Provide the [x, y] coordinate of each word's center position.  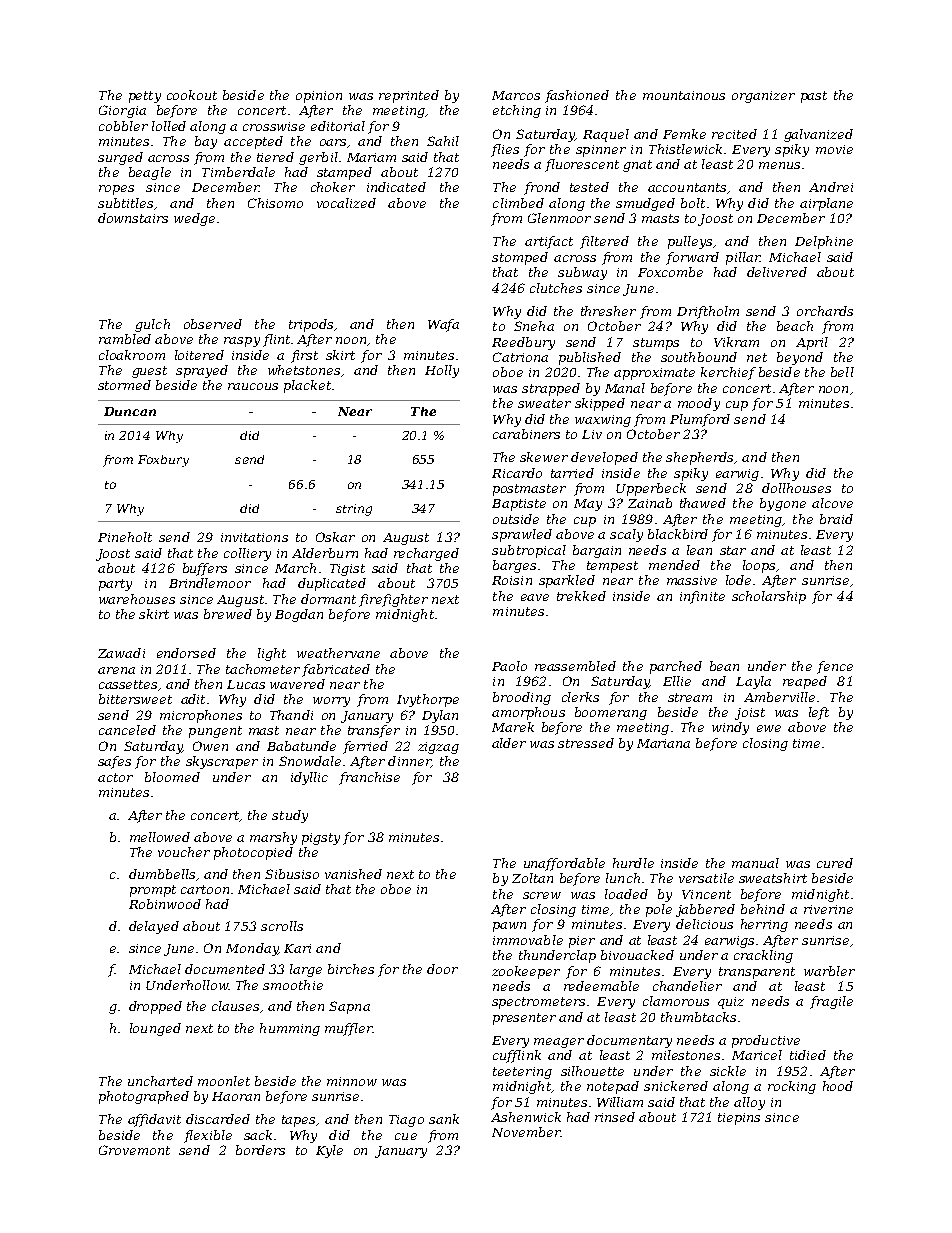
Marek [513, 727]
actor [115, 777]
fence [835, 667]
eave [535, 597]
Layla [753, 682]
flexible [208, 1136]
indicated [396, 187]
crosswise [274, 126]
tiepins [739, 1119]
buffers [205, 569]
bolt [693, 203]
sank [444, 1119]
